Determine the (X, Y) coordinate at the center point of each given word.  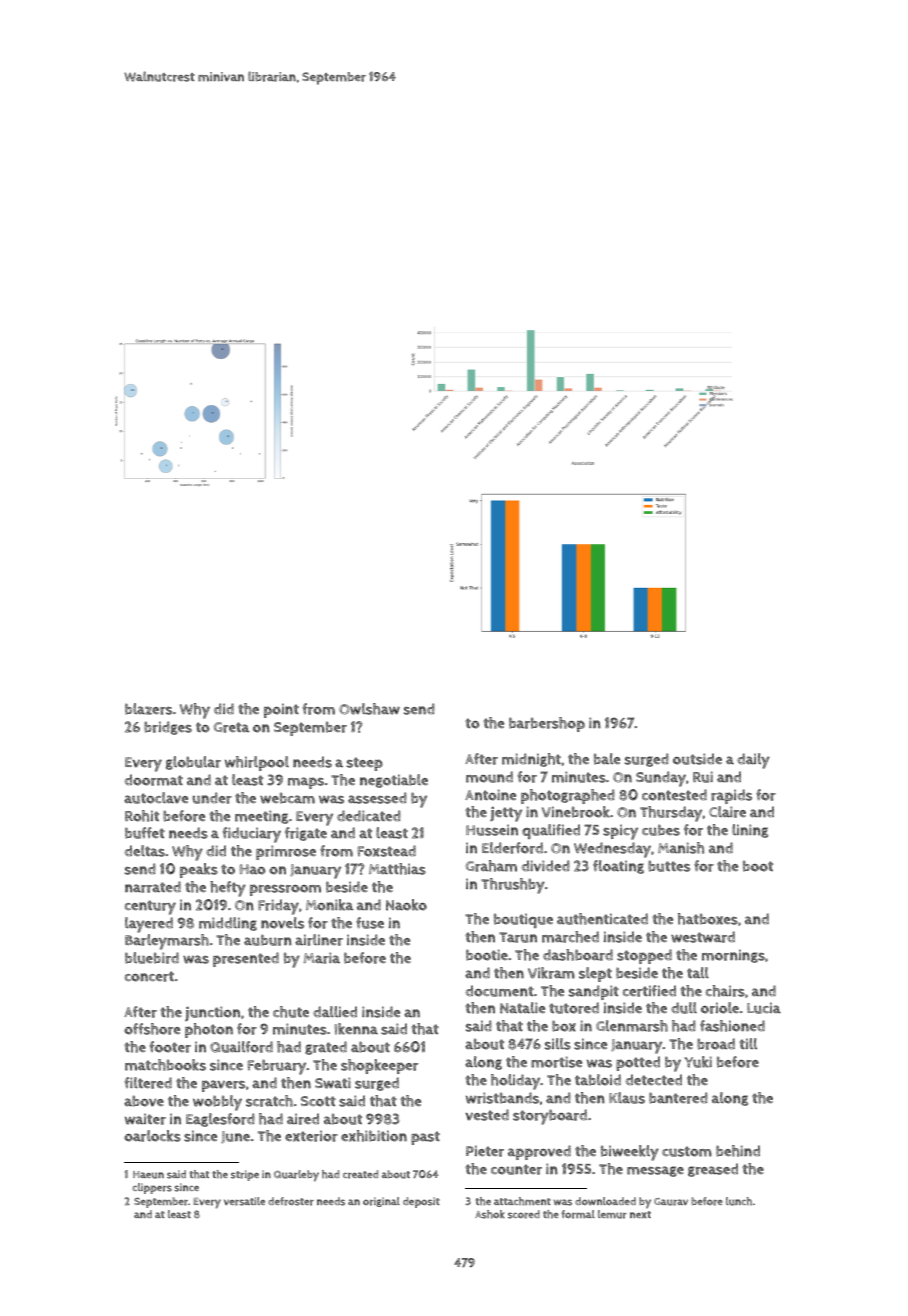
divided (545, 865)
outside (697, 759)
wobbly (217, 1103)
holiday (515, 1082)
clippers (152, 1188)
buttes (669, 866)
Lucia (764, 1008)
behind (738, 1151)
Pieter (485, 1151)
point (281, 710)
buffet (145, 833)
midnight (531, 760)
